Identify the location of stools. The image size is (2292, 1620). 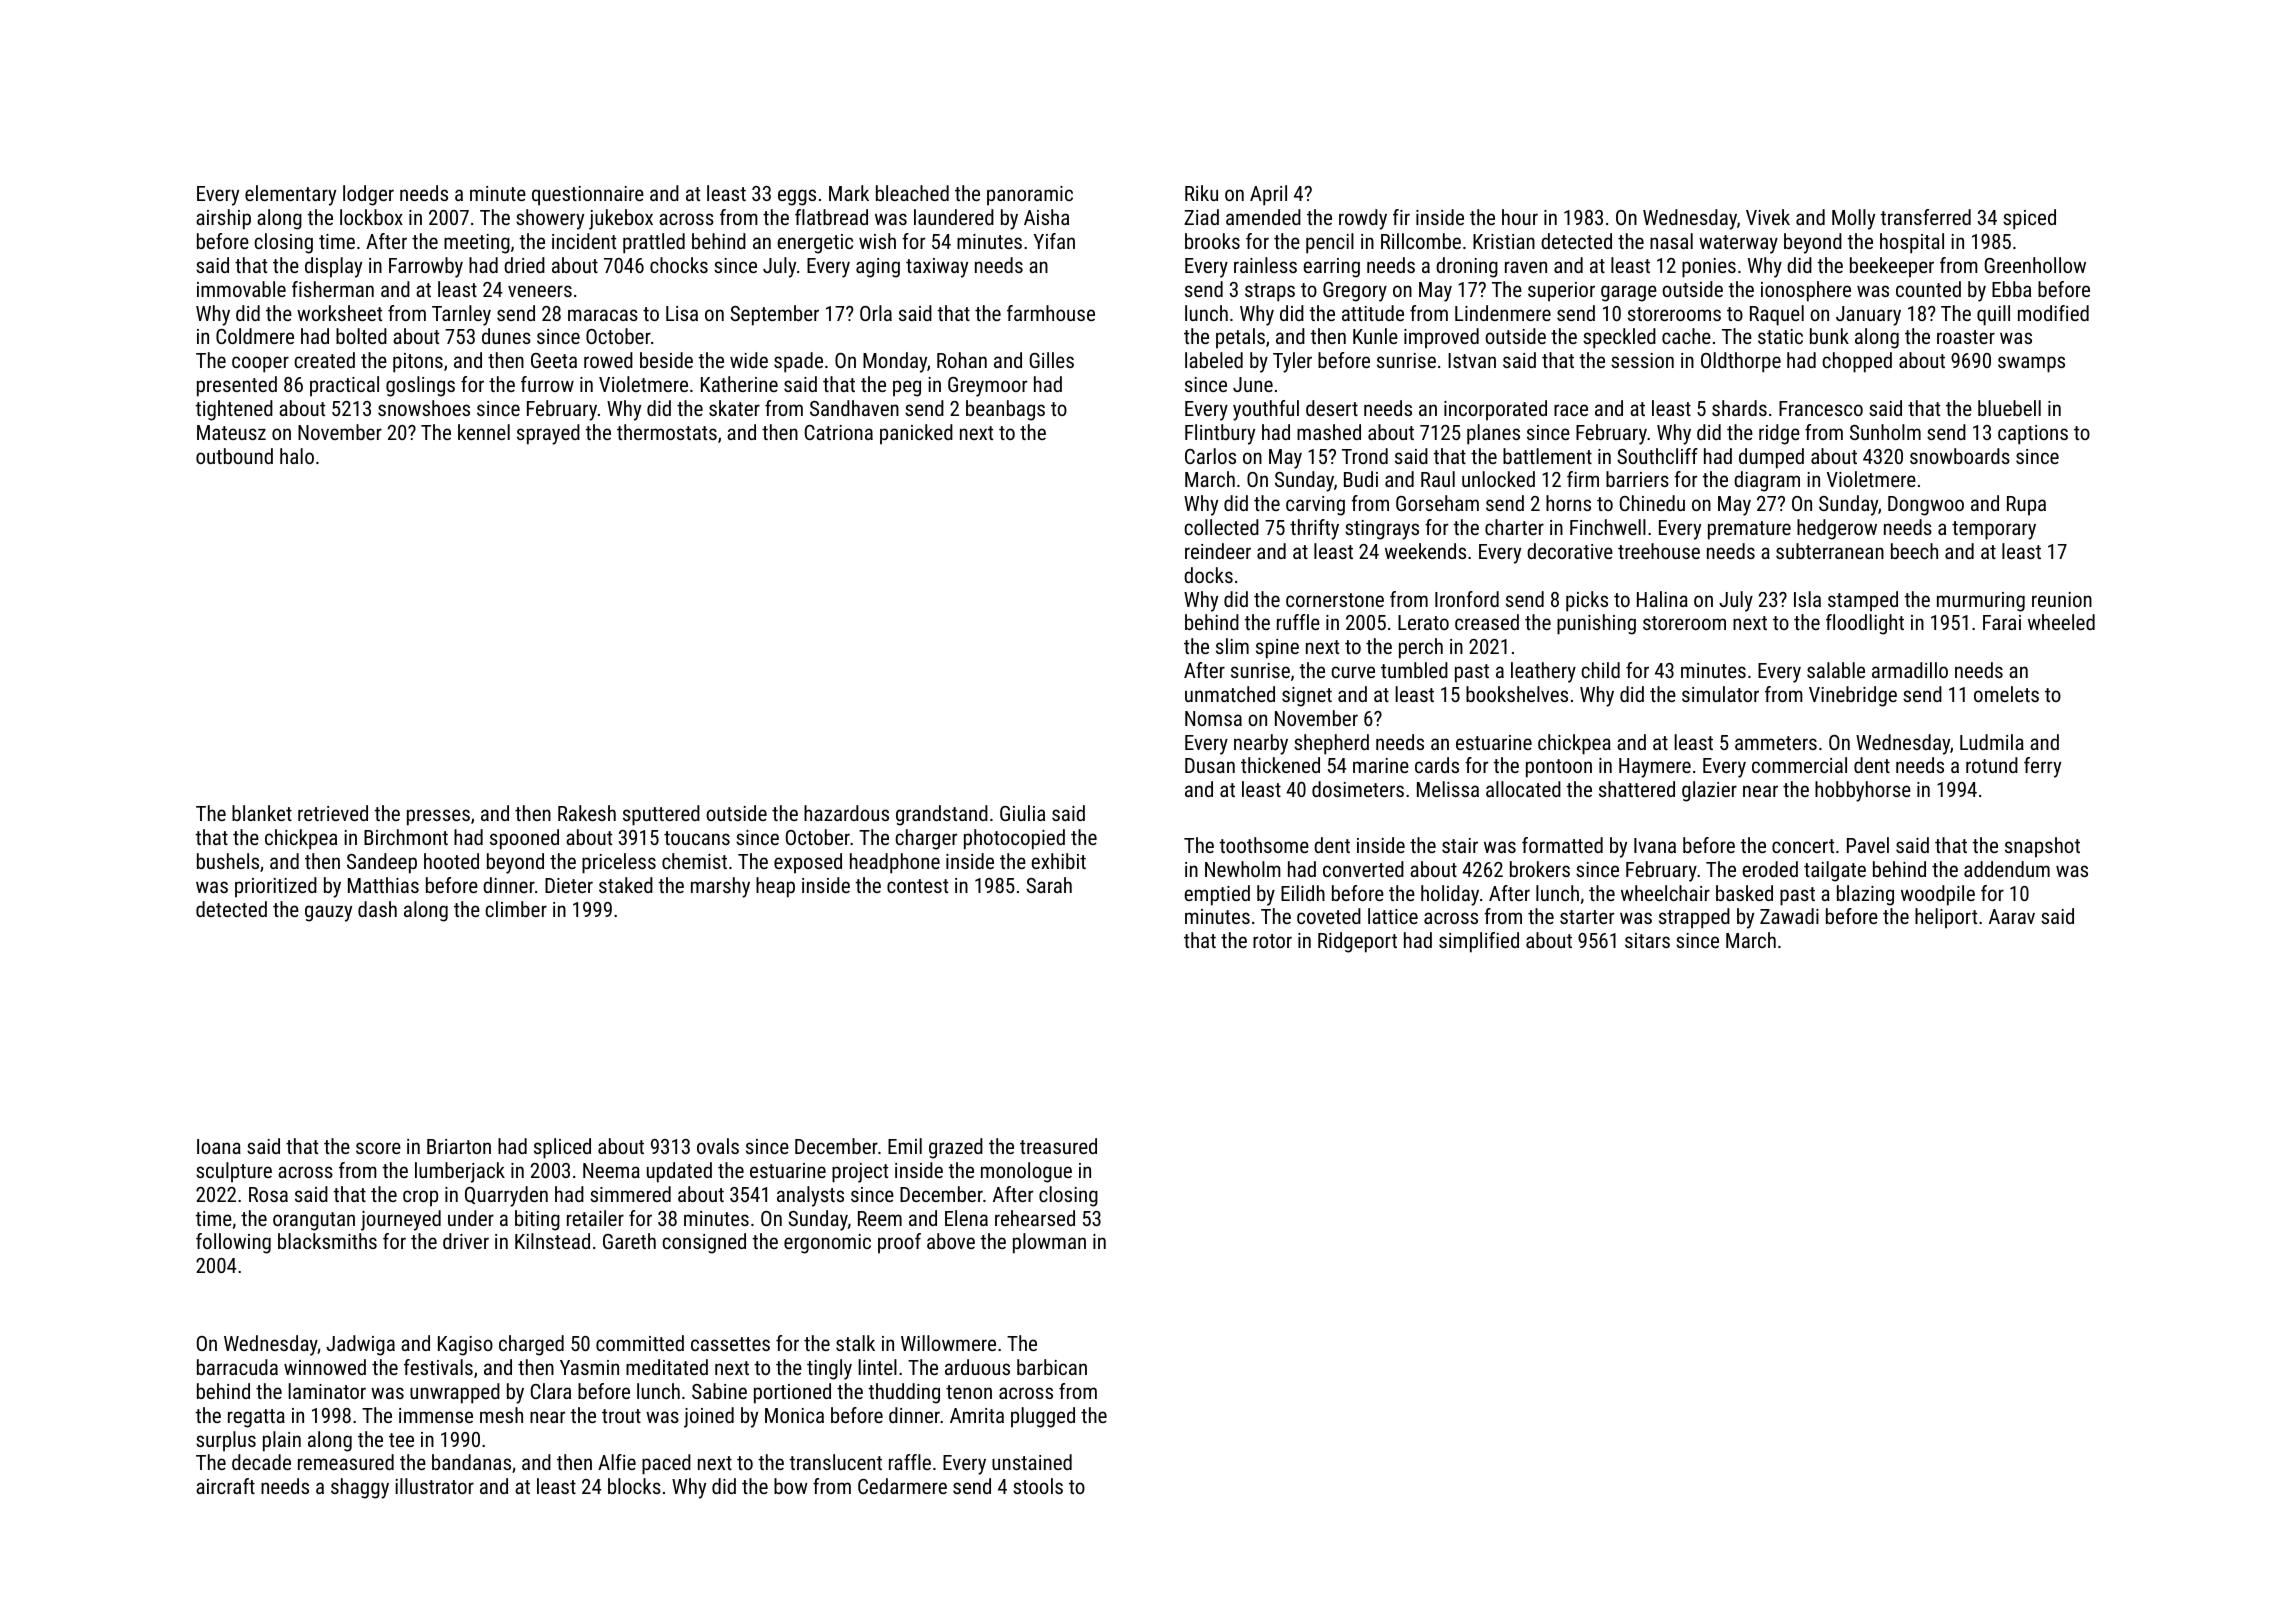
(1038, 1486).
